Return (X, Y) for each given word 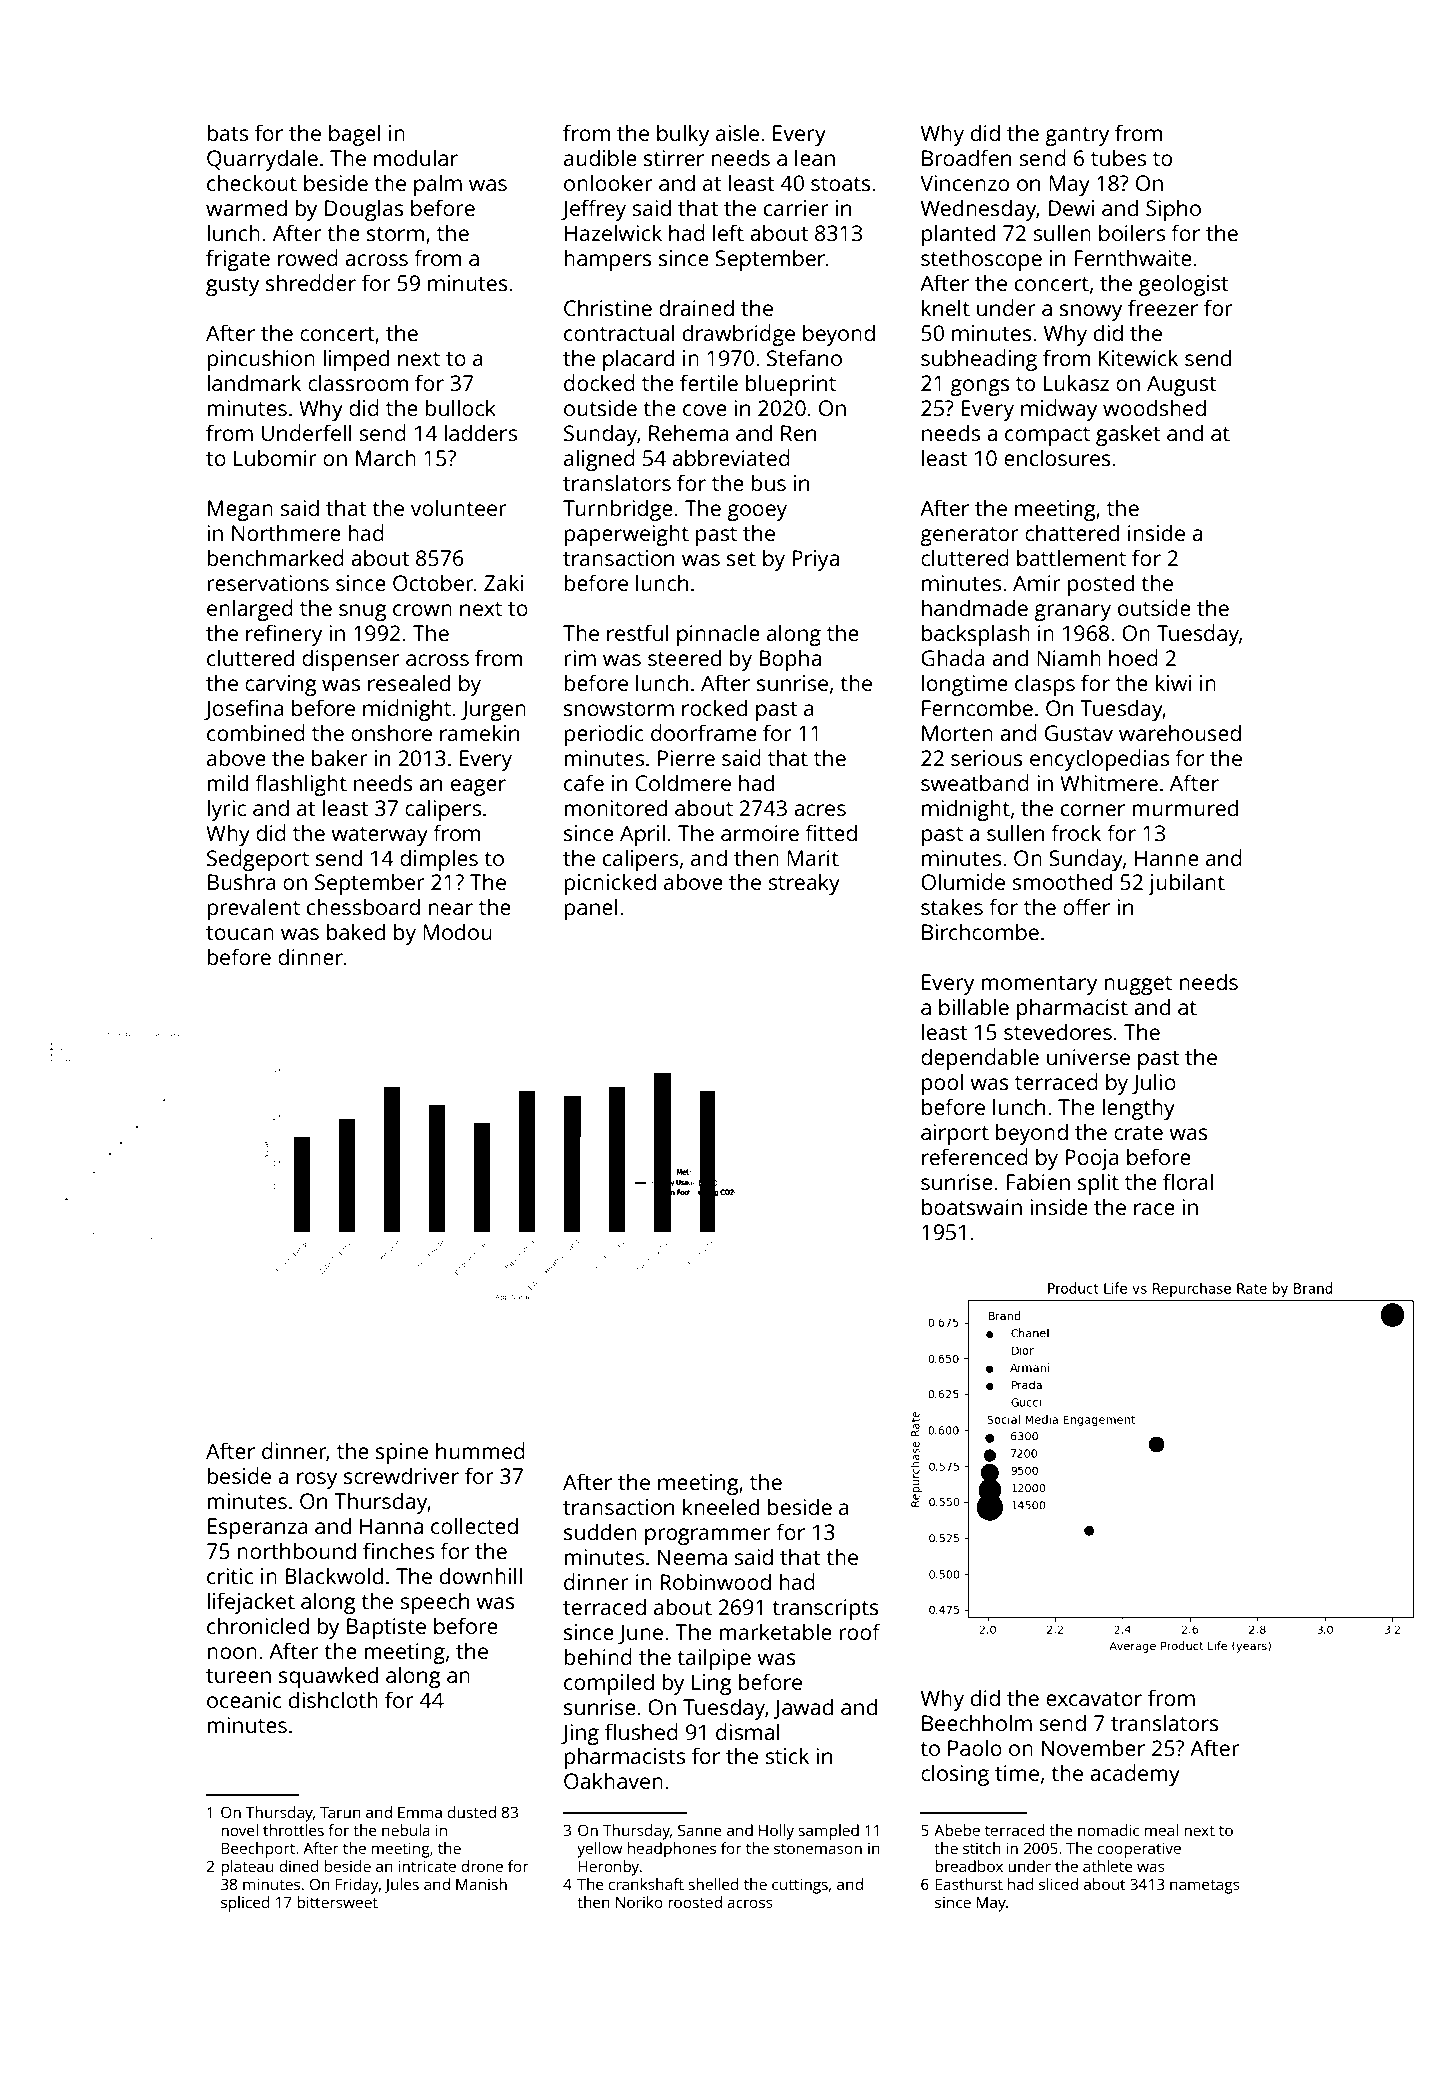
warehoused (1180, 732)
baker (340, 757)
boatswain (972, 1206)
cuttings (800, 1886)
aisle (737, 132)
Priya (815, 560)
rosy (317, 1480)
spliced (245, 1904)
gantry (1077, 136)
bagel (354, 135)
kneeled (721, 1506)
